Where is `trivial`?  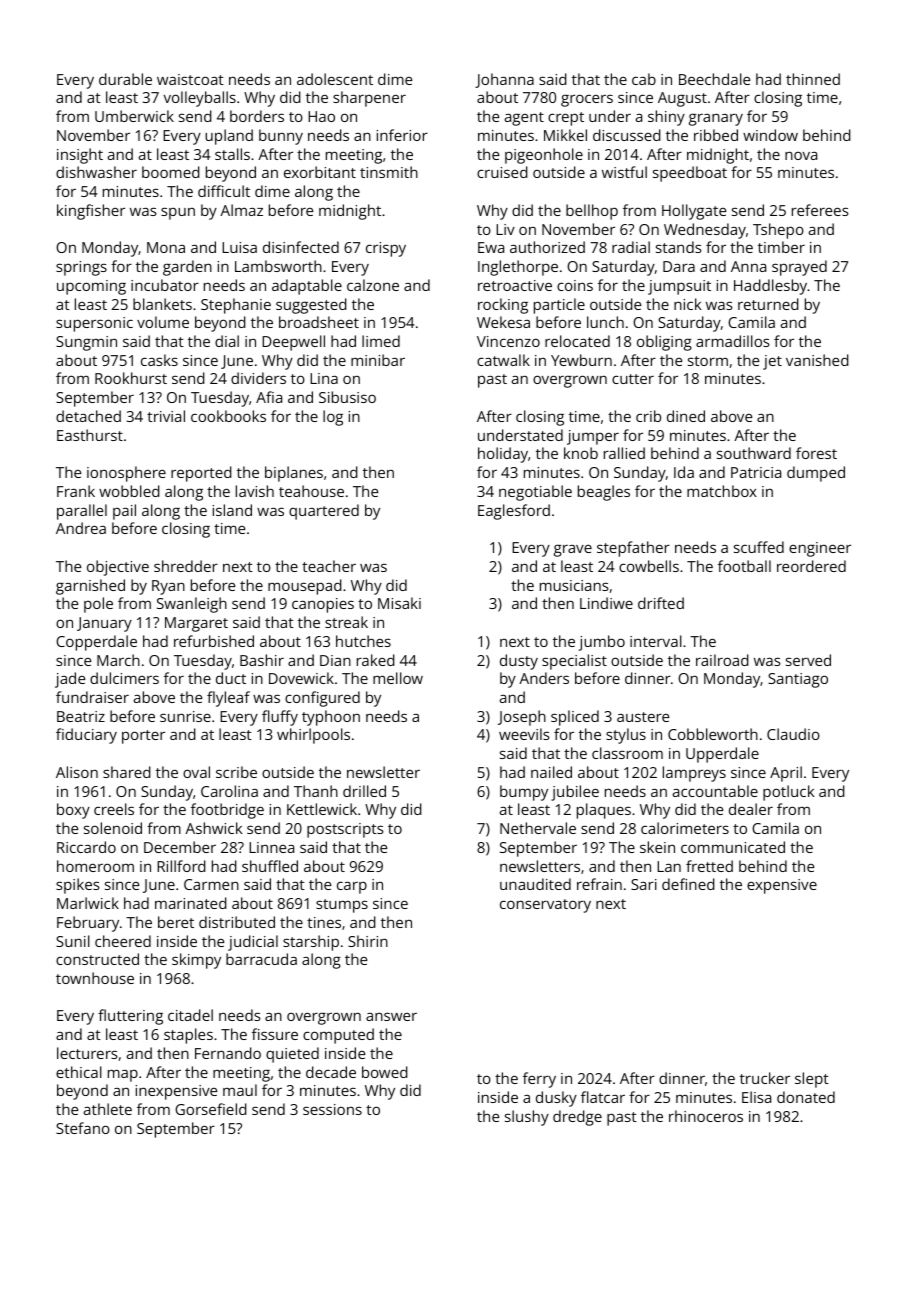 trivial is located at coordinates (166, 416).
